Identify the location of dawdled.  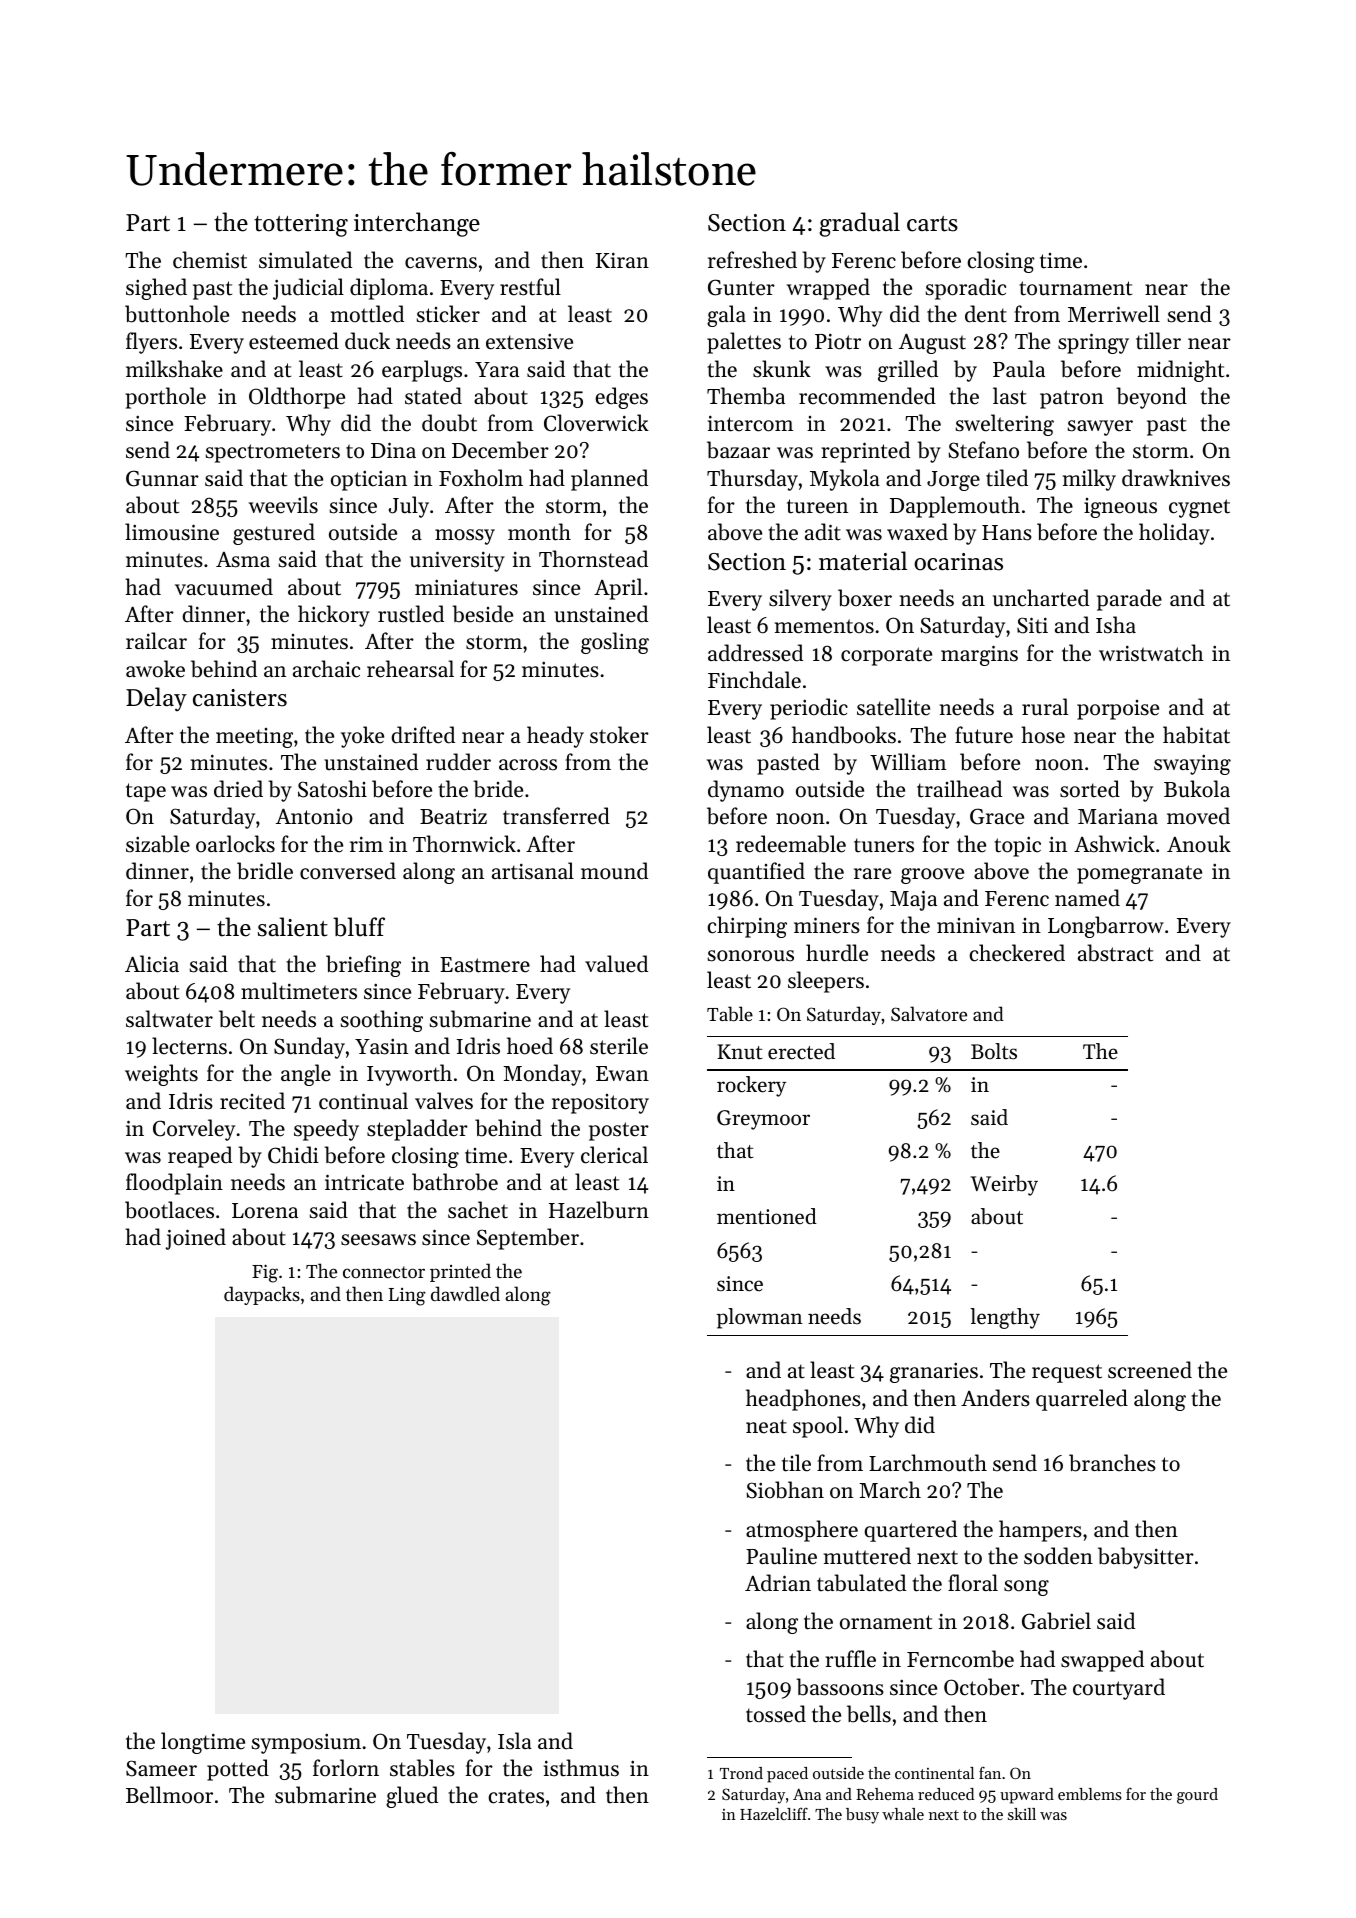
(465, 1293).
